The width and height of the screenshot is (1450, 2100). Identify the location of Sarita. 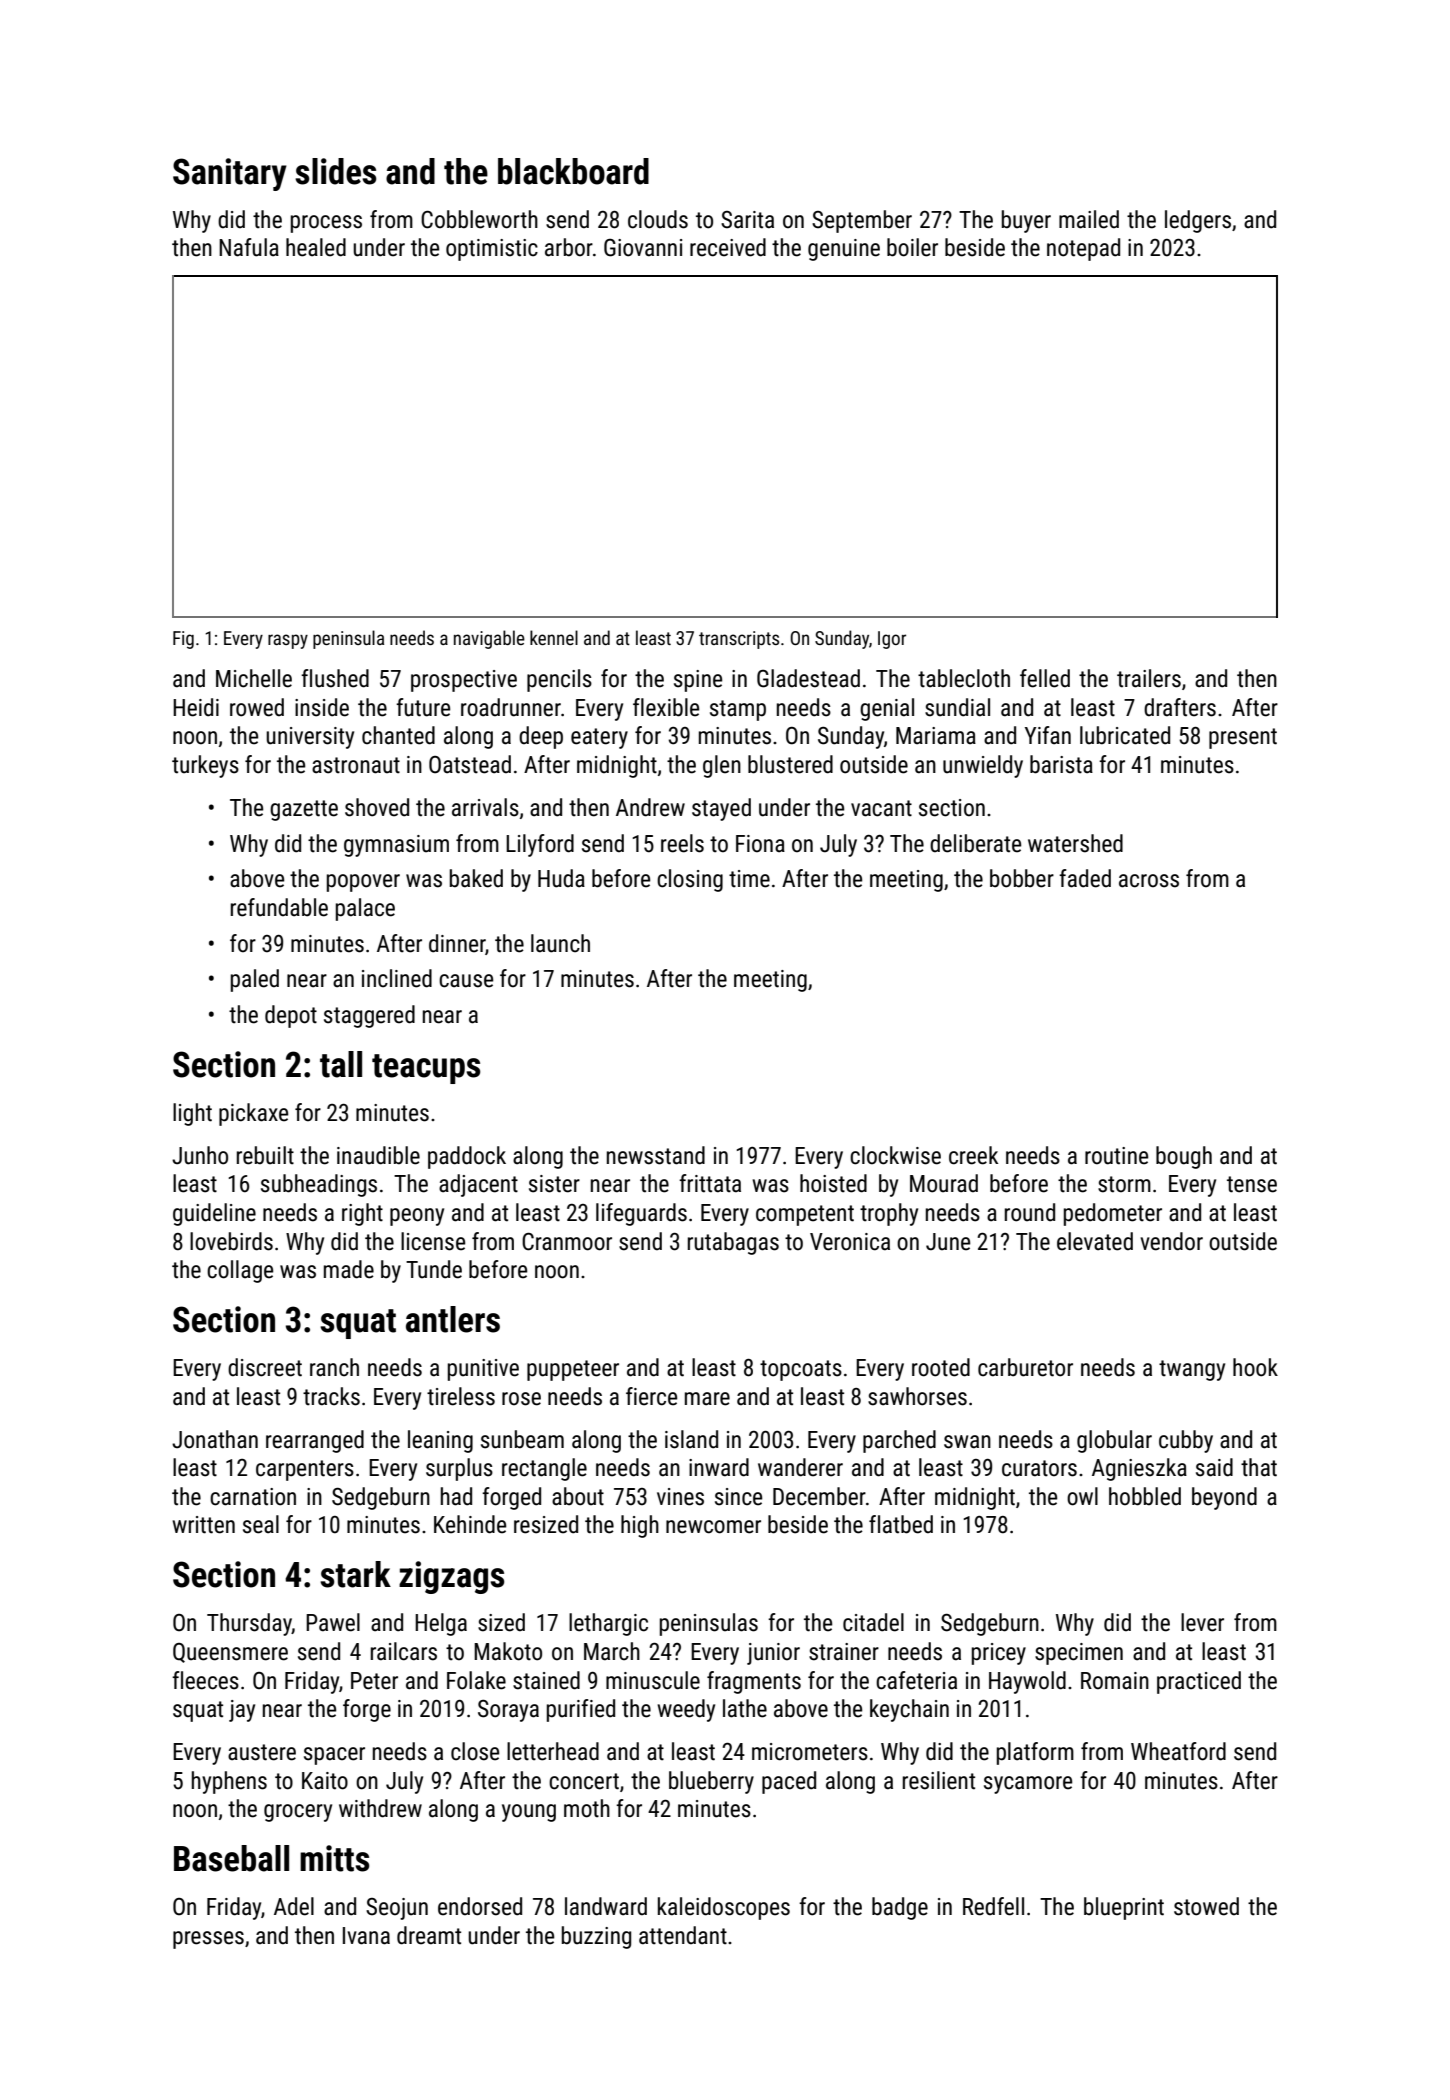
(747, 220).
